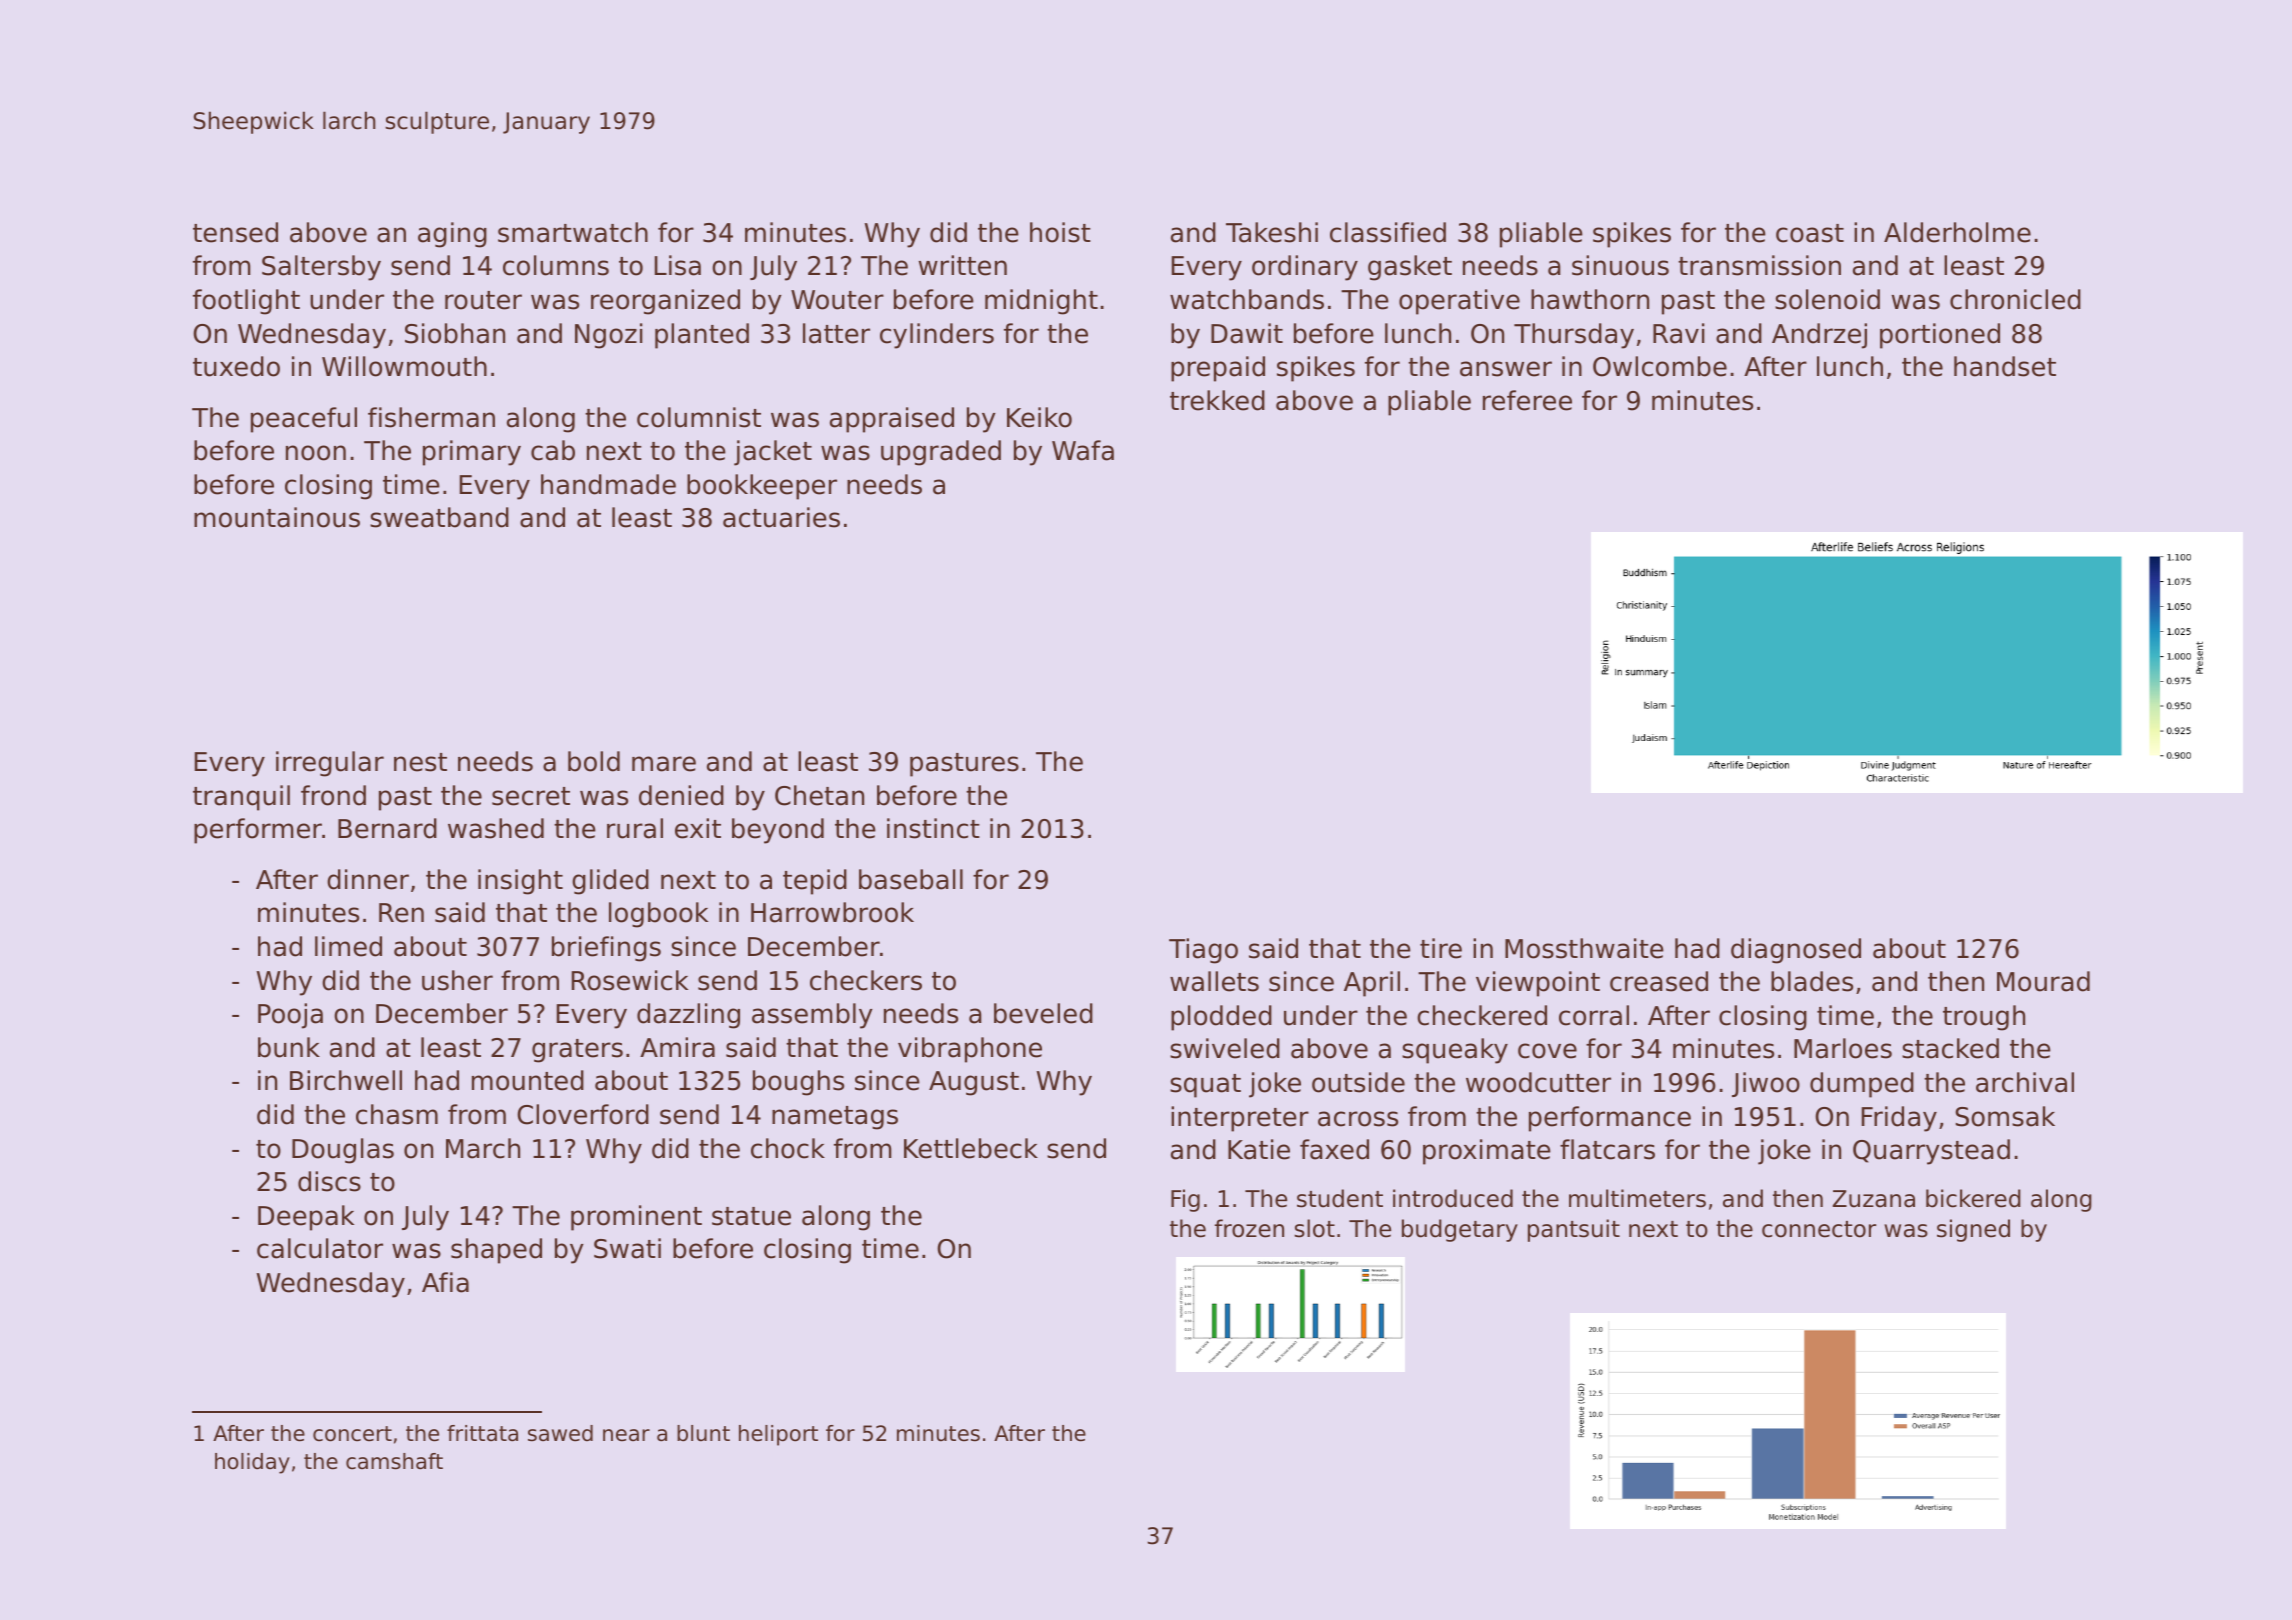 The height and width of the screenshot is (1620, 2292). Describe the element at coordinates (1931, 1152) in the screenshot. I see `Quarrystead` at that location.
